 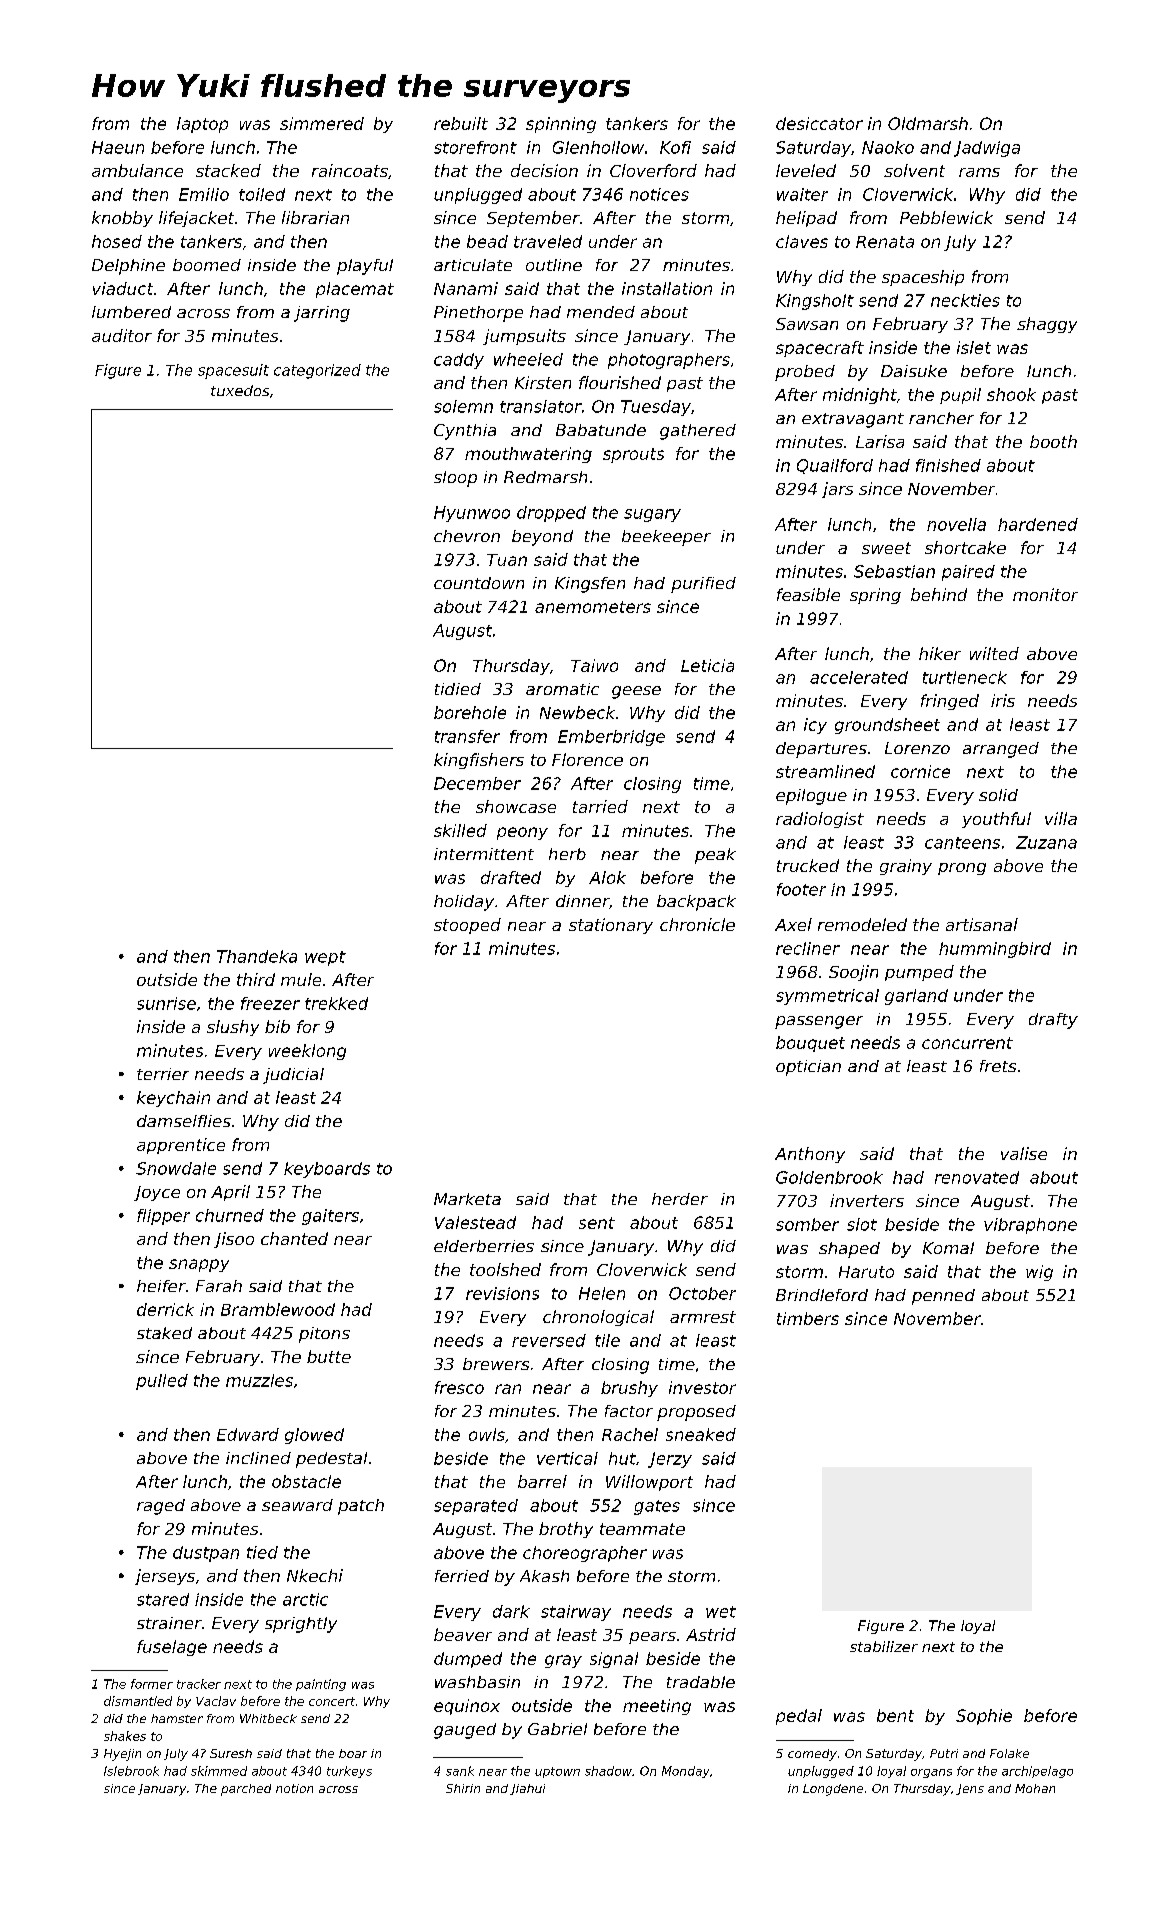 I want to click on Mohan, so click(x=1035, y=1788).
